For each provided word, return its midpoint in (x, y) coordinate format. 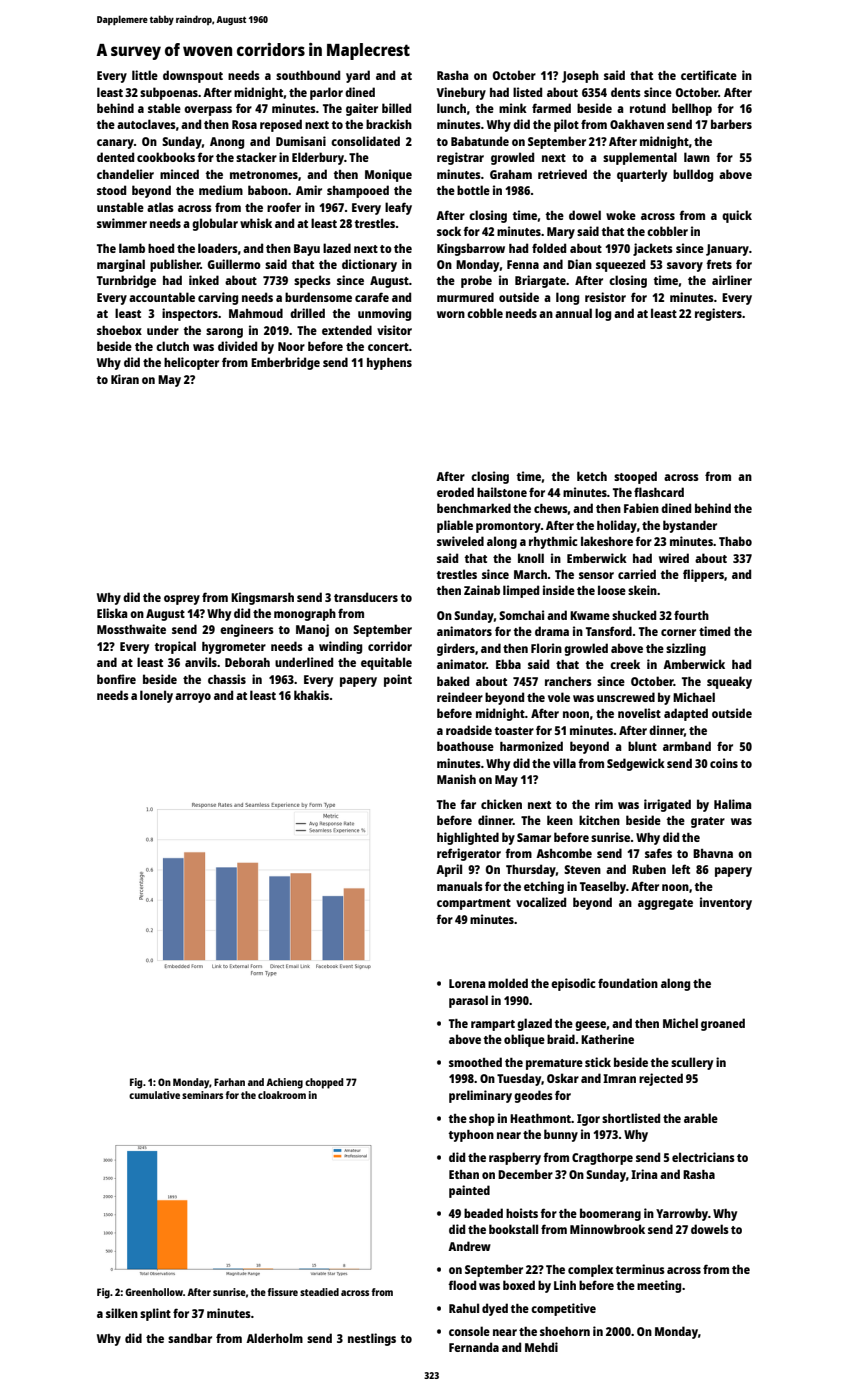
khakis (311, 695)
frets (719, 264)
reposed (281, 125)
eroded (455, 492)
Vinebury (461, 93)
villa (564, 763)
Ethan (464, 1174)
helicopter (191, 363)
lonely (156, 696)
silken (122, 1313)
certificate (709, 75)
